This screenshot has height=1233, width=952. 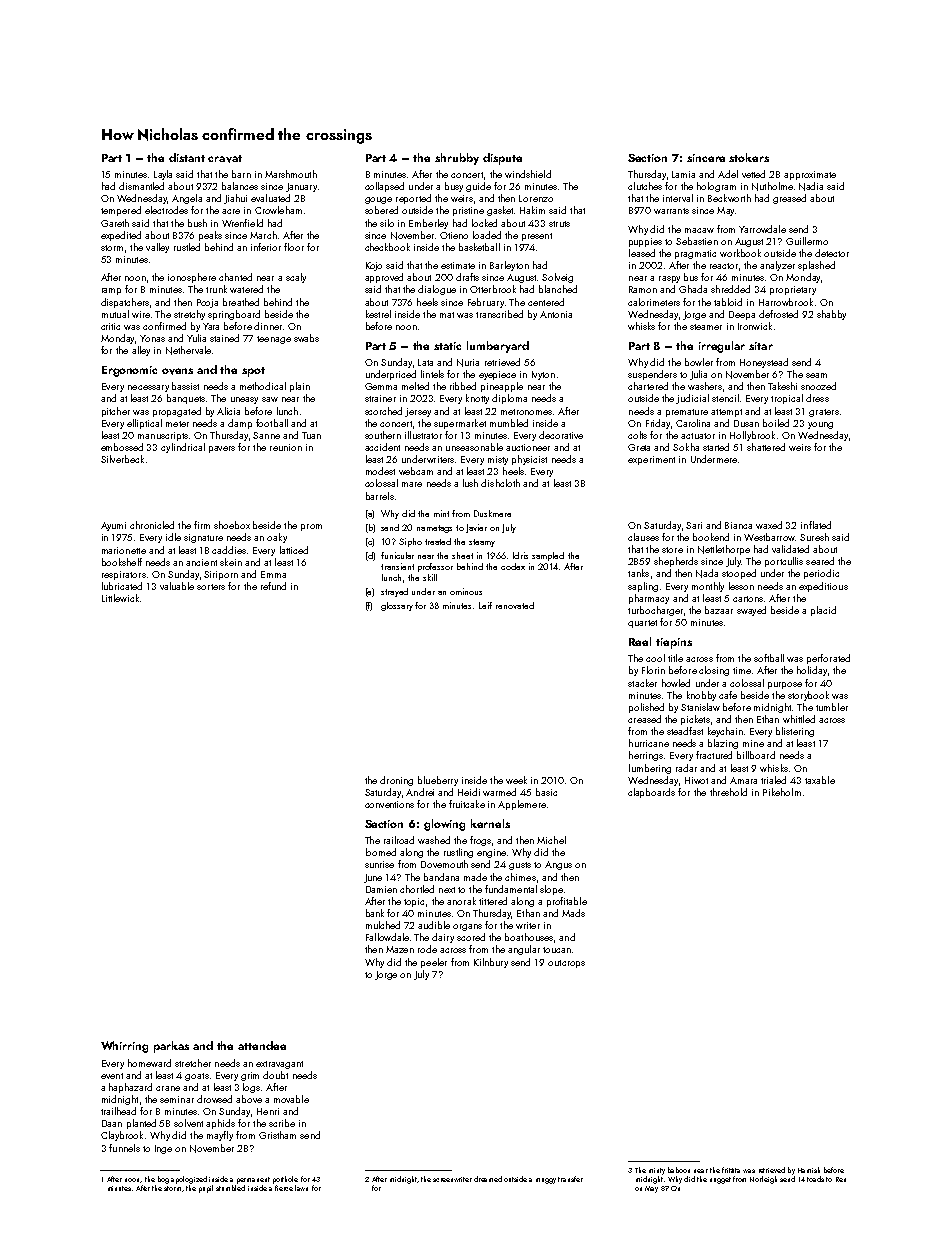 What do you see at coordinates (640, 641) in the screenshot?
I see `Reel` at bounding box center [640, 641].
